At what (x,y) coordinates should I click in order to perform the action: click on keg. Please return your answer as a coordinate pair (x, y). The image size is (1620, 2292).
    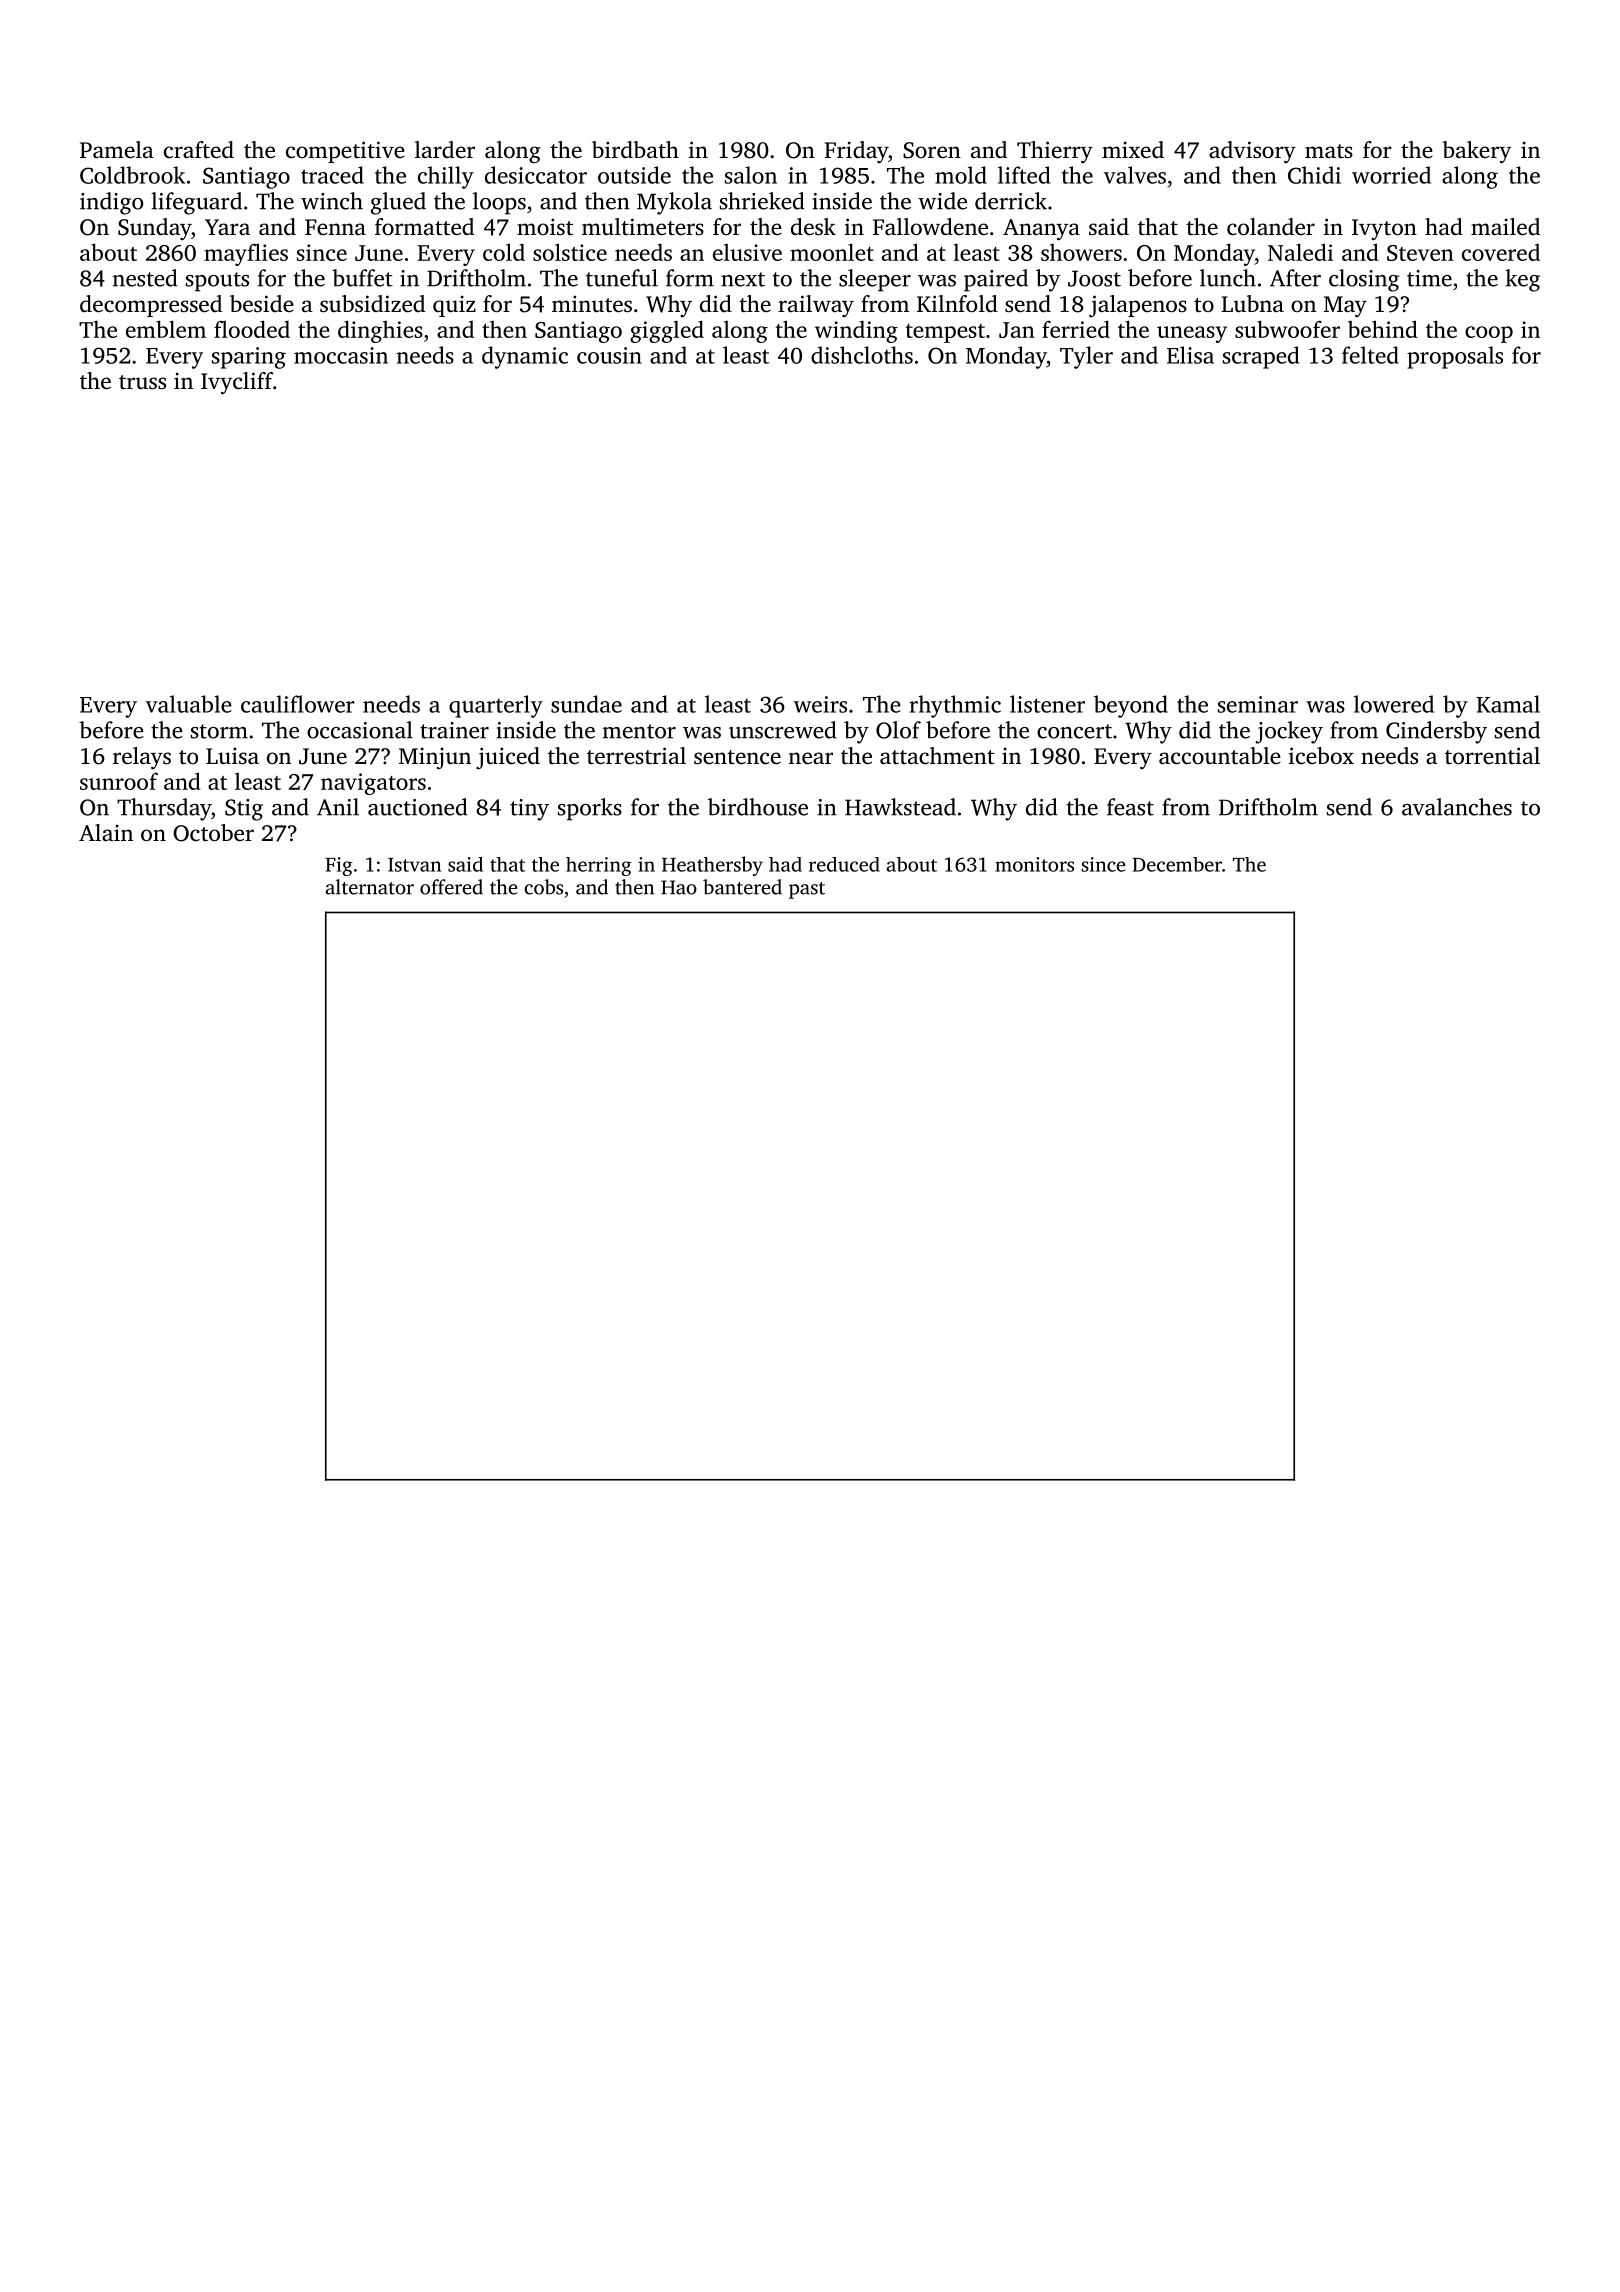
    Looking at the image, I should click on (1522, 280).
